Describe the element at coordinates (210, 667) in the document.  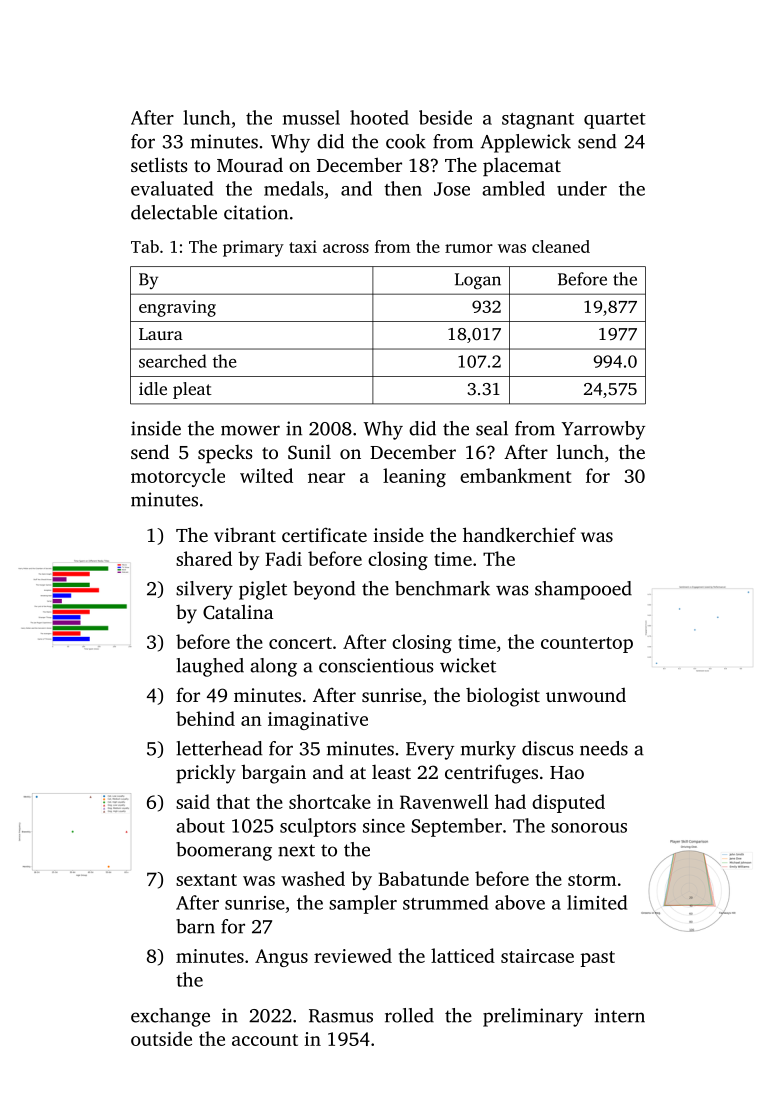
I see `laughed` at that location.
